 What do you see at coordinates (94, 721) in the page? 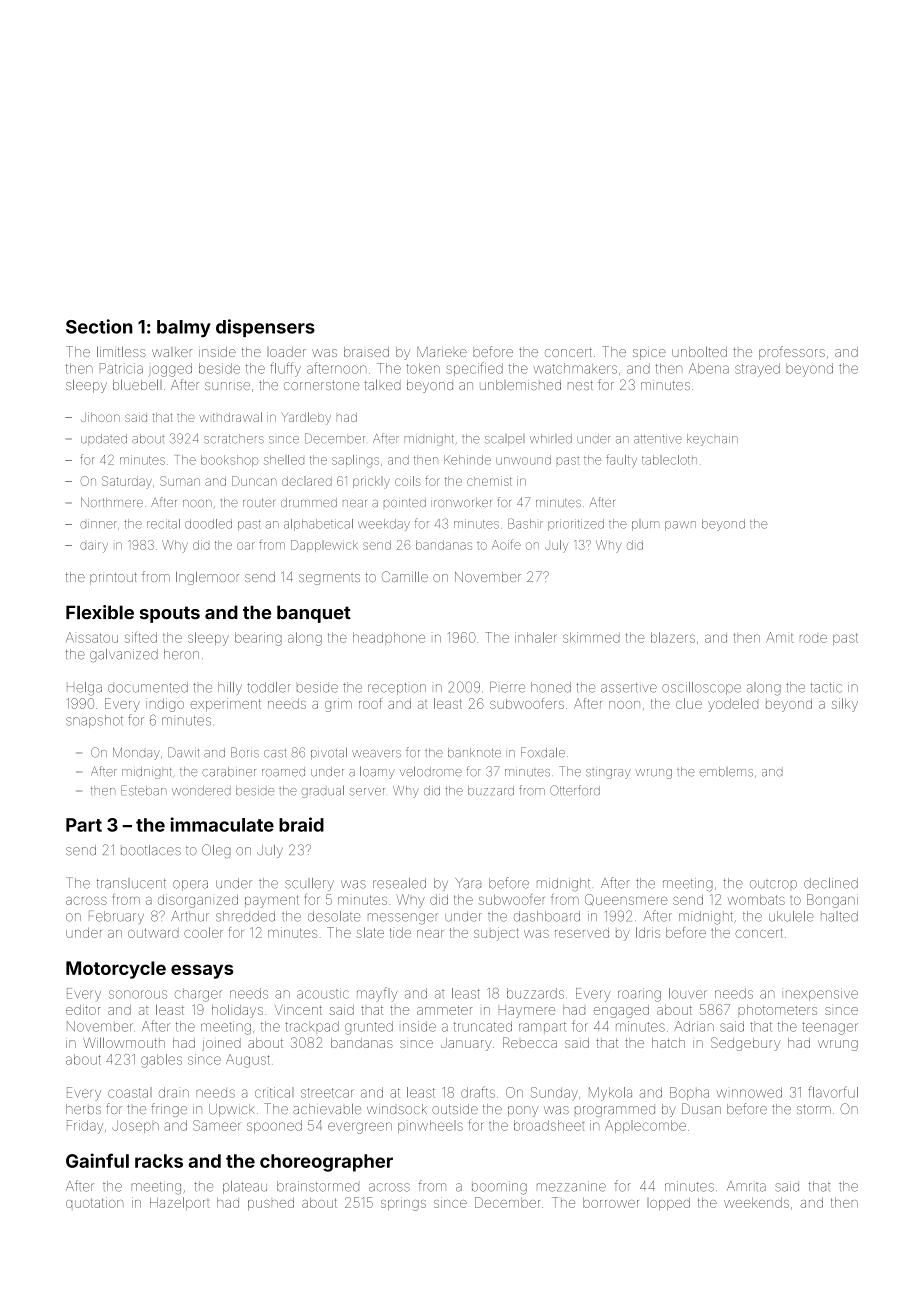
I see `snapshot` at bounding box center [94, 721].
